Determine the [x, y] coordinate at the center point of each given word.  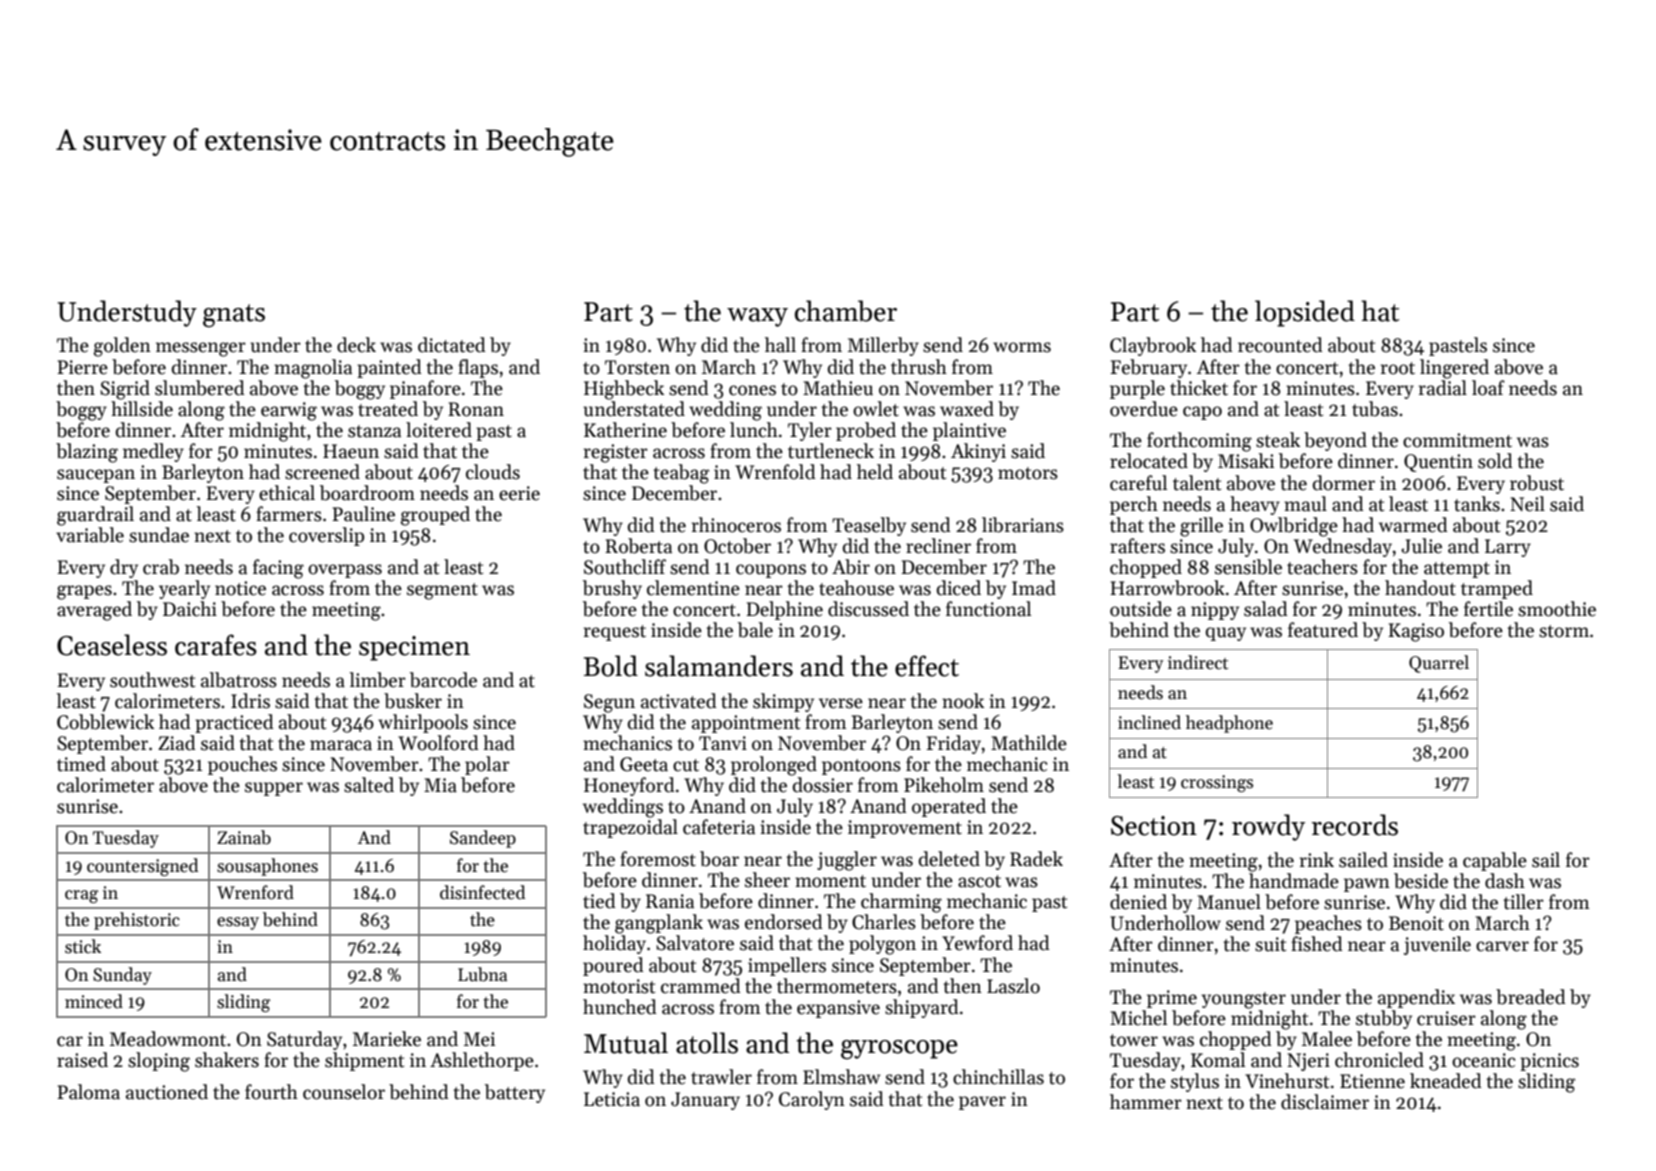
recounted [1280, 345]
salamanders [719, 666]
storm [1564, 631]
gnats [234, 316]
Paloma [88, 1092]
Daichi [190, 609]
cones [752, 390]
